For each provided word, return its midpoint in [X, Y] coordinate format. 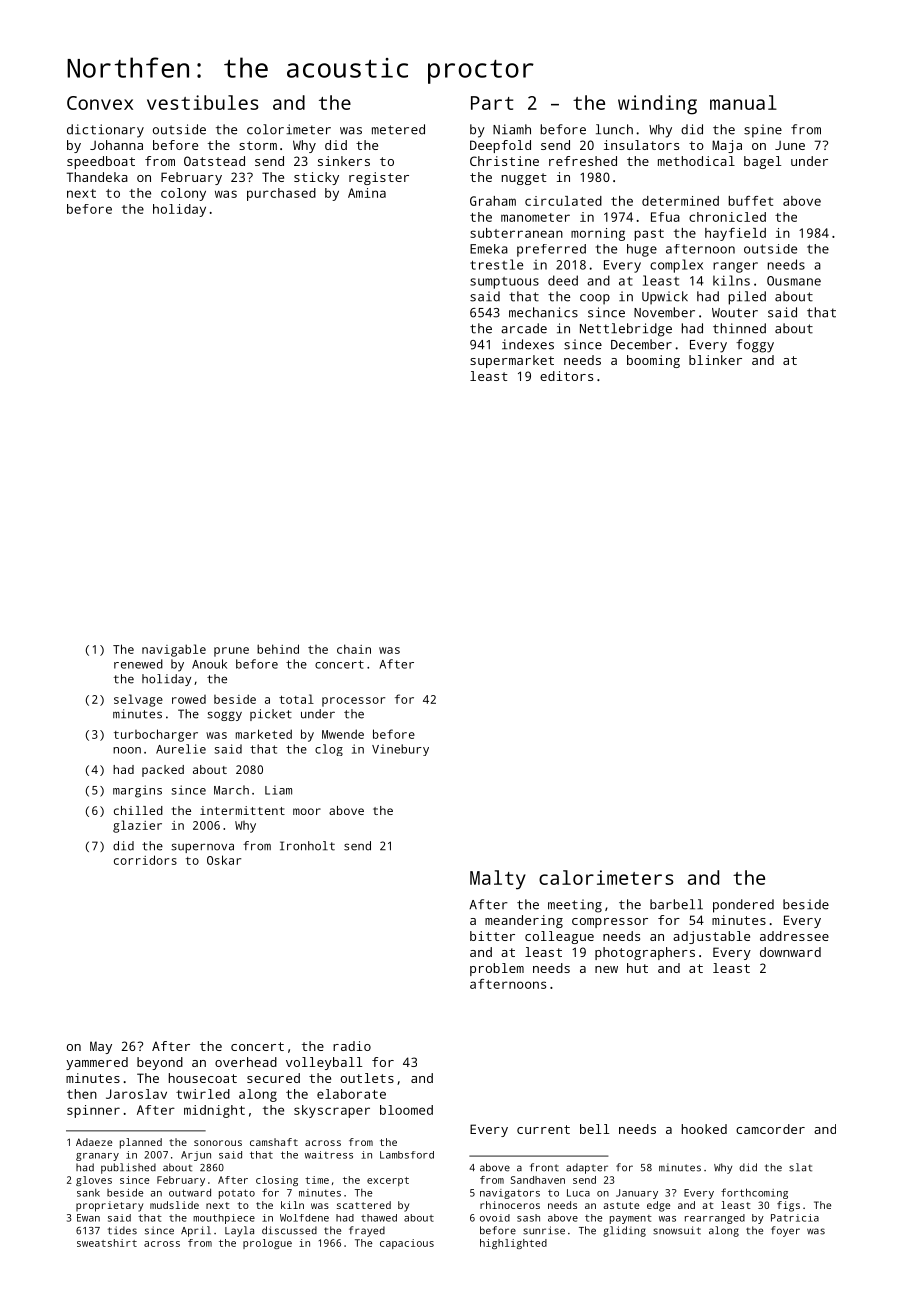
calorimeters [606, 877]
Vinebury [400, 750]
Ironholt [307, 846]
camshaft [274, 1142]
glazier [137, 826]
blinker [715, 360]
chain [354, 649]
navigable [174, 650]
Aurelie [181, 749]
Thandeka [97, 177]
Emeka [489, 249]
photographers [645, 953]
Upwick [665, 298]
